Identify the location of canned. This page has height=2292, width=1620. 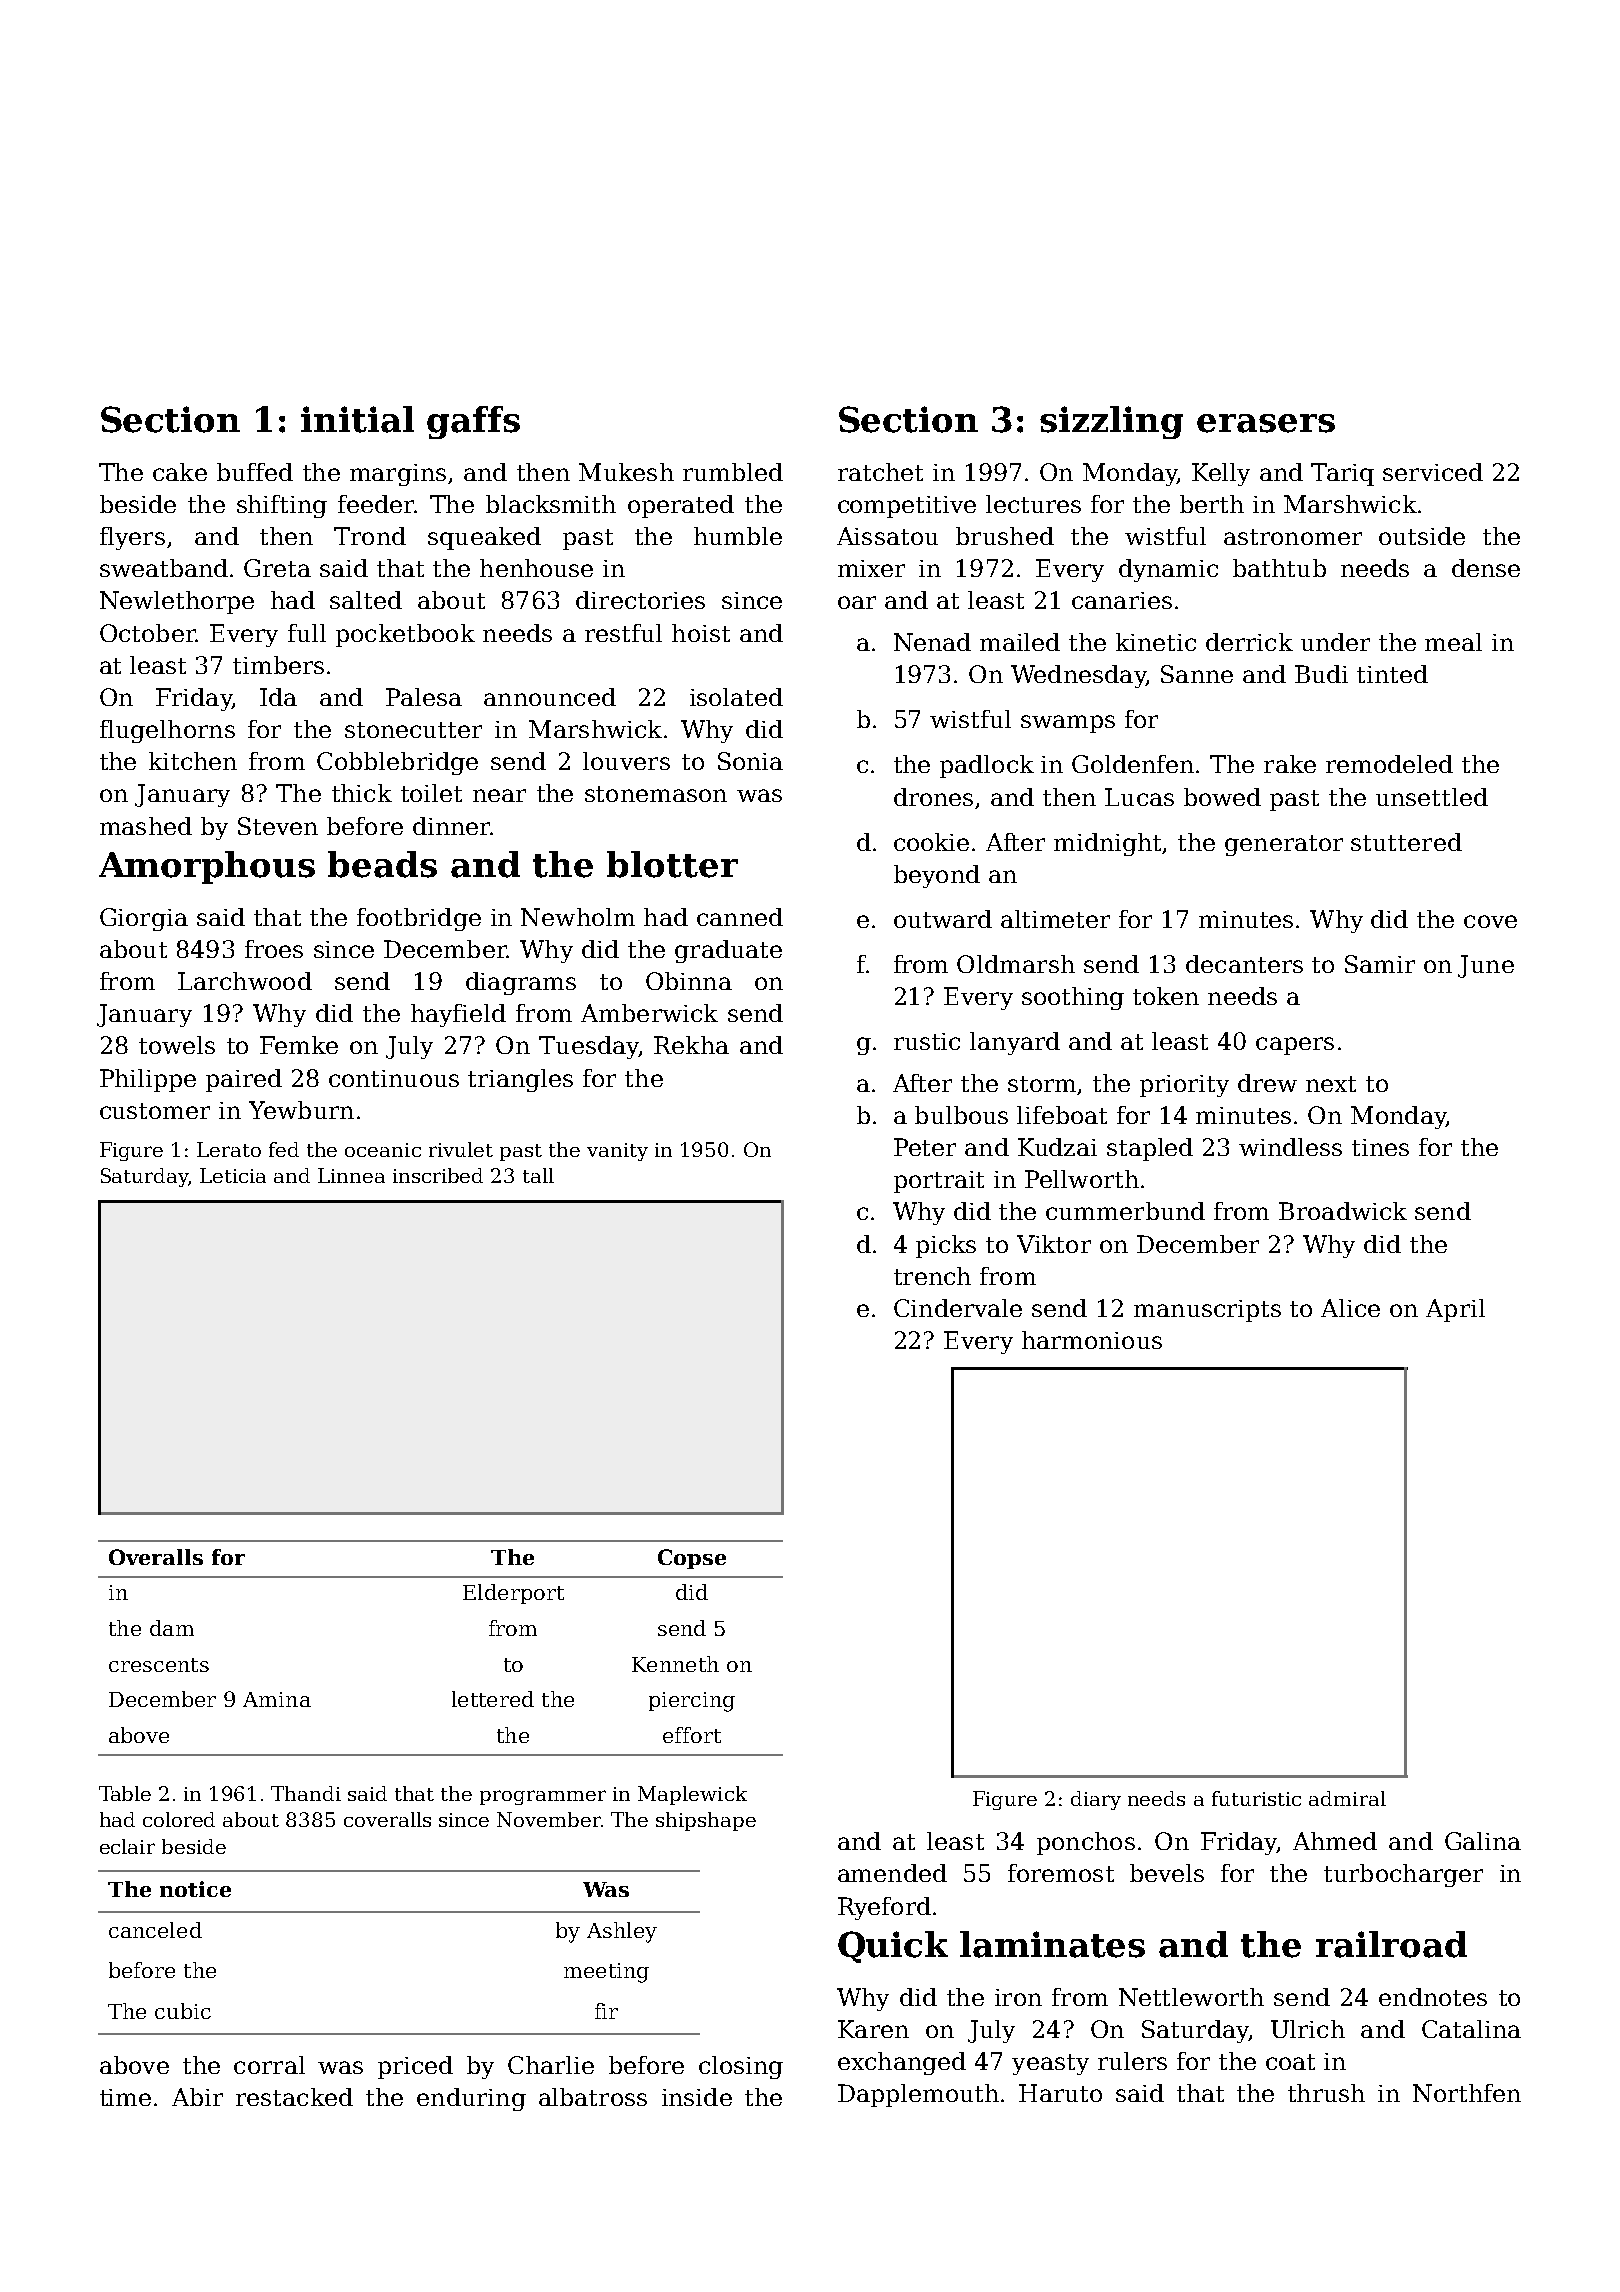
(740, 917).
